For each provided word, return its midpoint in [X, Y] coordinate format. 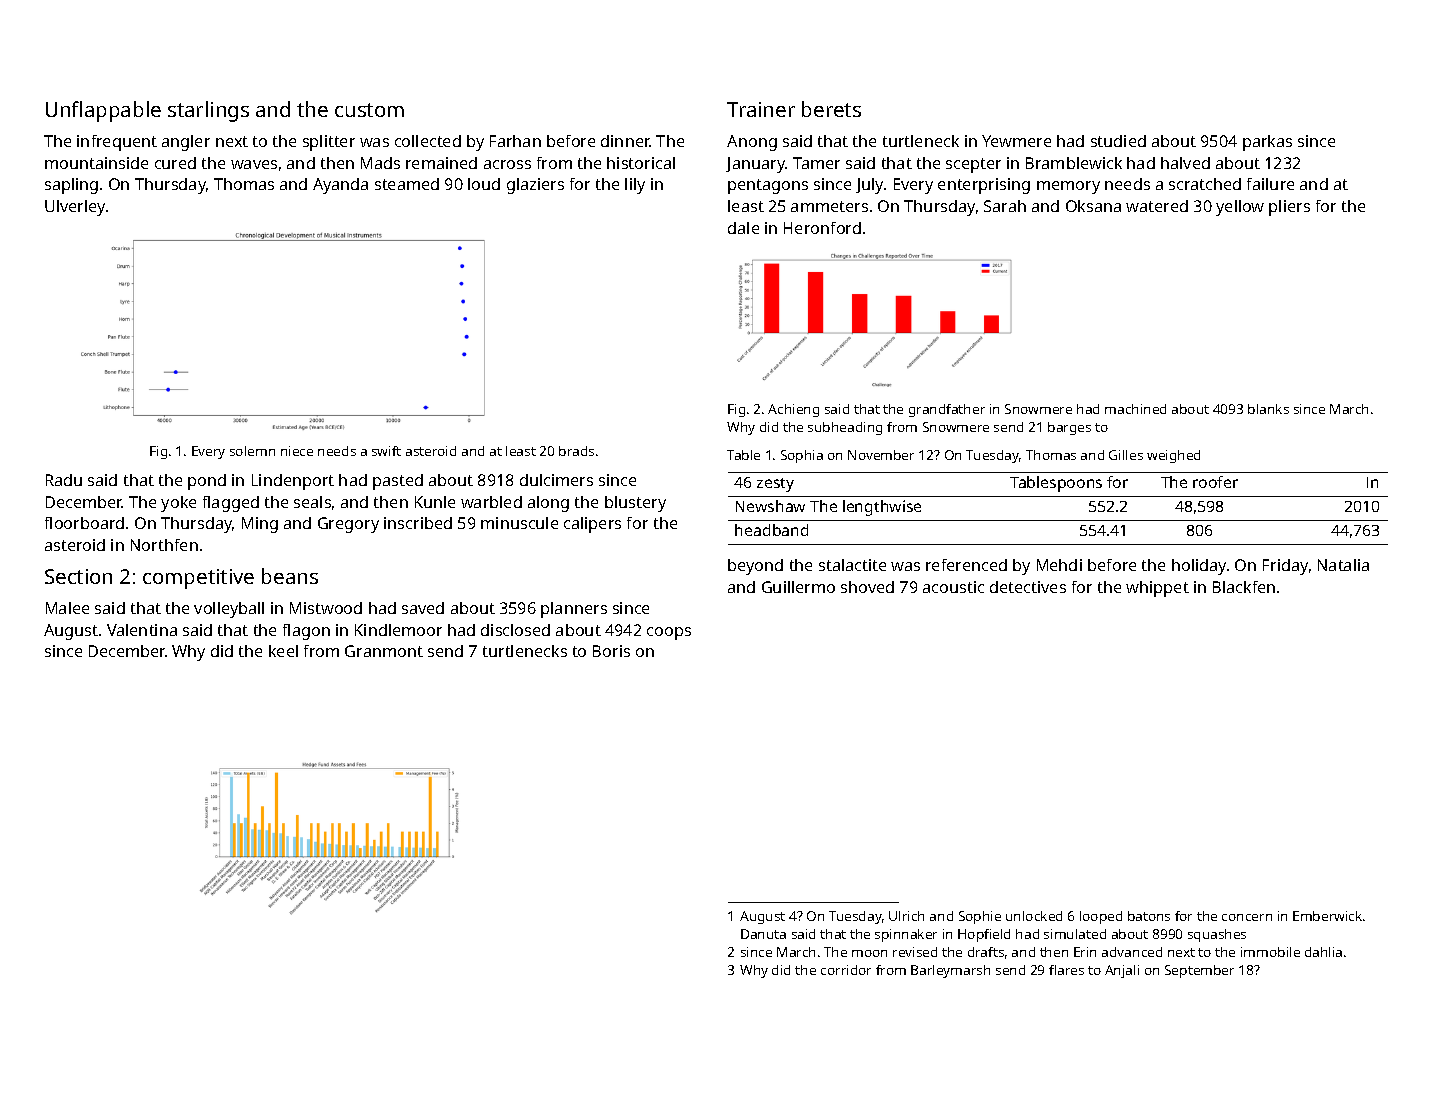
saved [423, 608]
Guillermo [798, 587]
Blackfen [1244, 587]
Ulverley [75, 208]
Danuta [763, 934]
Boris [611, 651]
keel [283, 651]
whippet [1157, 589]
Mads [380, 163]
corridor [846, 970]
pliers [1289, 208]
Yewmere [1016, 141]
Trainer [761, 109]
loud [484, 184]
